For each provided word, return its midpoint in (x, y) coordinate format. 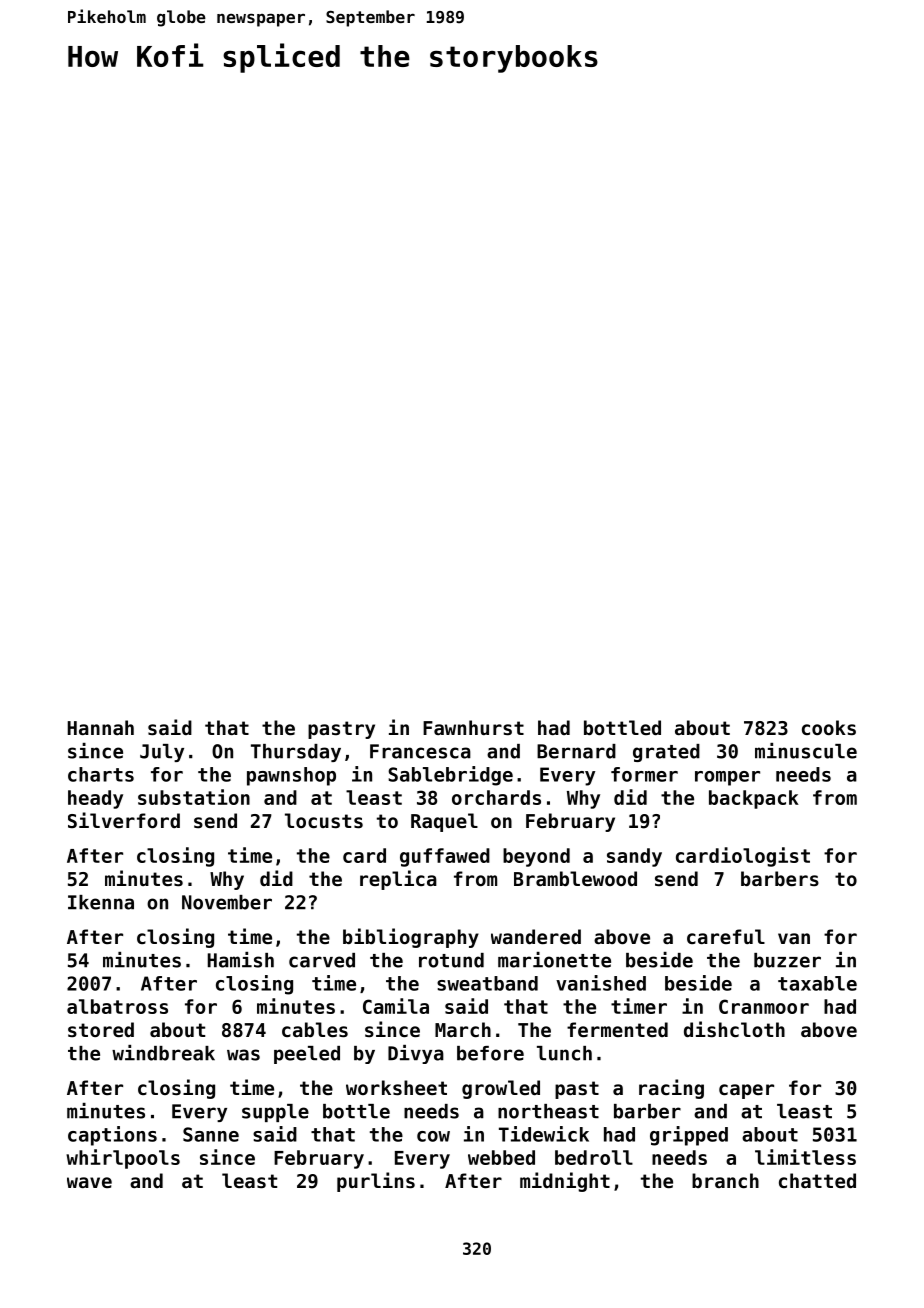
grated (666, 753)
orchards (496, 797)
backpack (754, 799)
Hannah (101, 727)
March (463, 1029)
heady (95, 799)
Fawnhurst (473, 727)
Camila (396, 1006)
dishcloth (734, 1029)
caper (746, 1091)
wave (89, 1182)
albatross (117, 1006)
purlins (376, 1182)
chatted (817, 1180)
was (243, 1055)
